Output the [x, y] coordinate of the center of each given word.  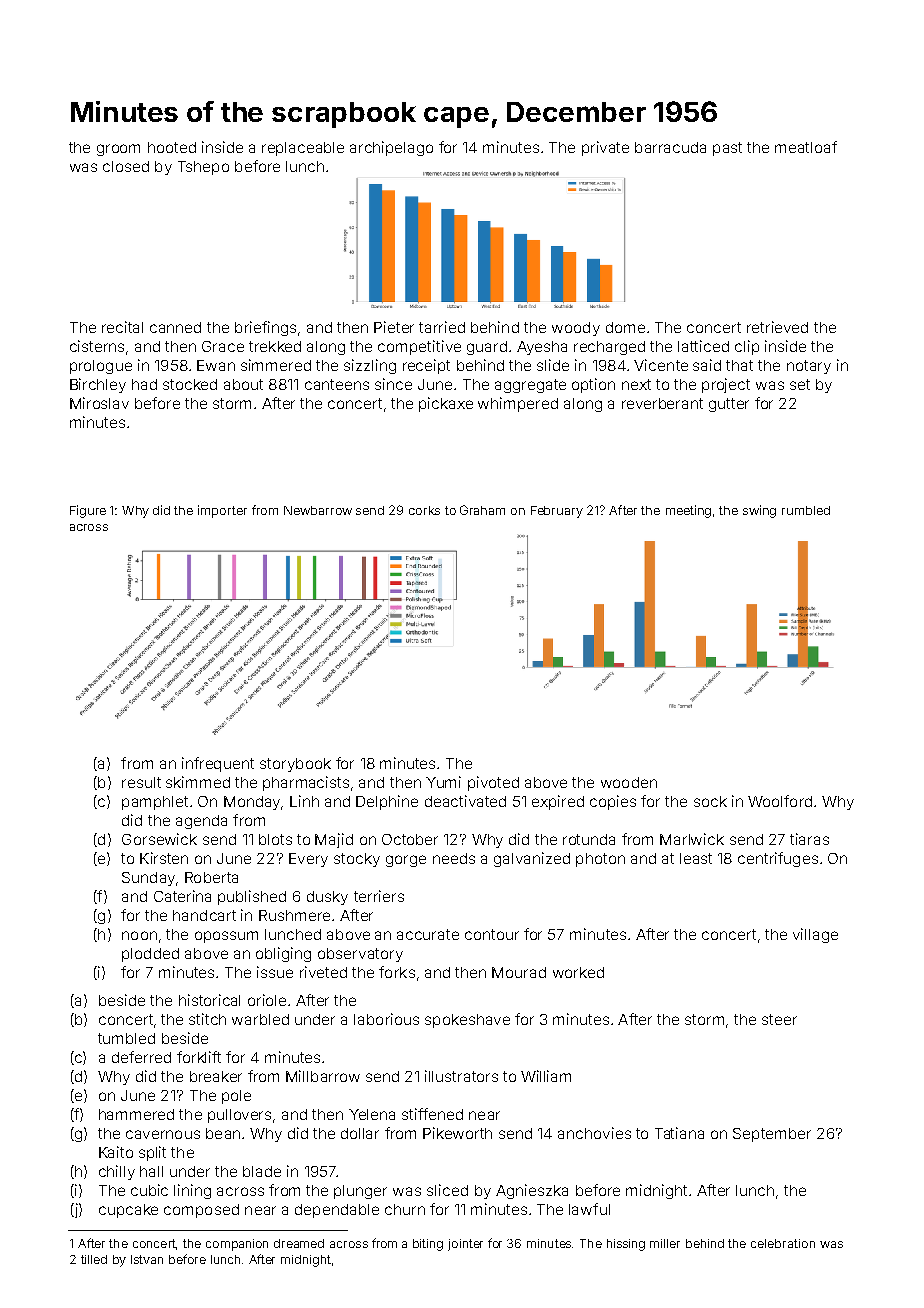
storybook [295, 765]
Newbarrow [318, 510]
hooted [172, 147]
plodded [150, 955]
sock [710, 801]
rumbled [806, 510]
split [152, 1153]
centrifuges [778, 859]
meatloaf [806, 147]
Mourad [519, 972]
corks [424, 510]
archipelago [391, 148]
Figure [88, 511]
